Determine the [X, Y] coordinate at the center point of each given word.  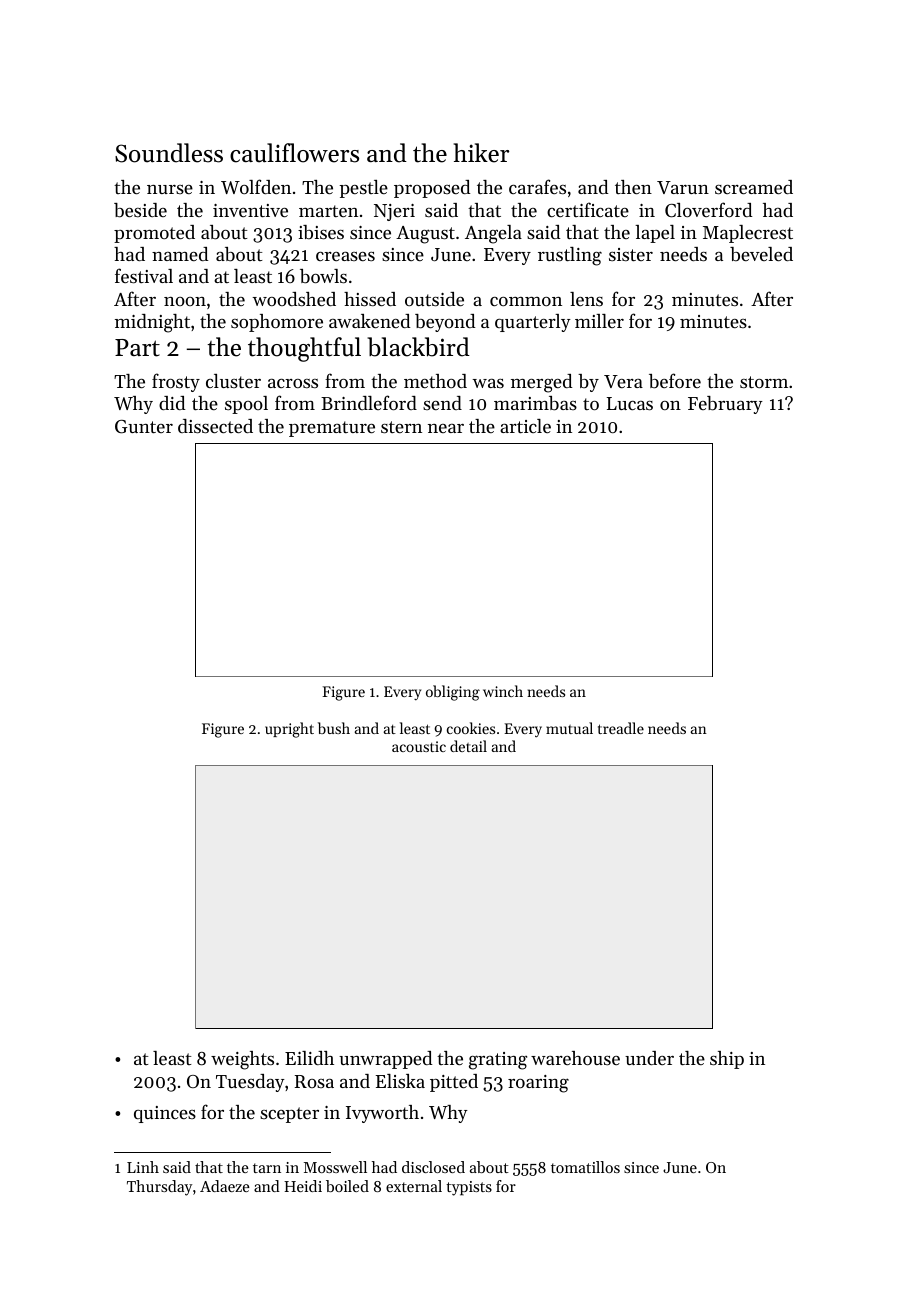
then [633, 187]
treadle [621, 728]
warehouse [575, 1058]
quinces [165, 1114]
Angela [493, 234]
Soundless [169, 153]
